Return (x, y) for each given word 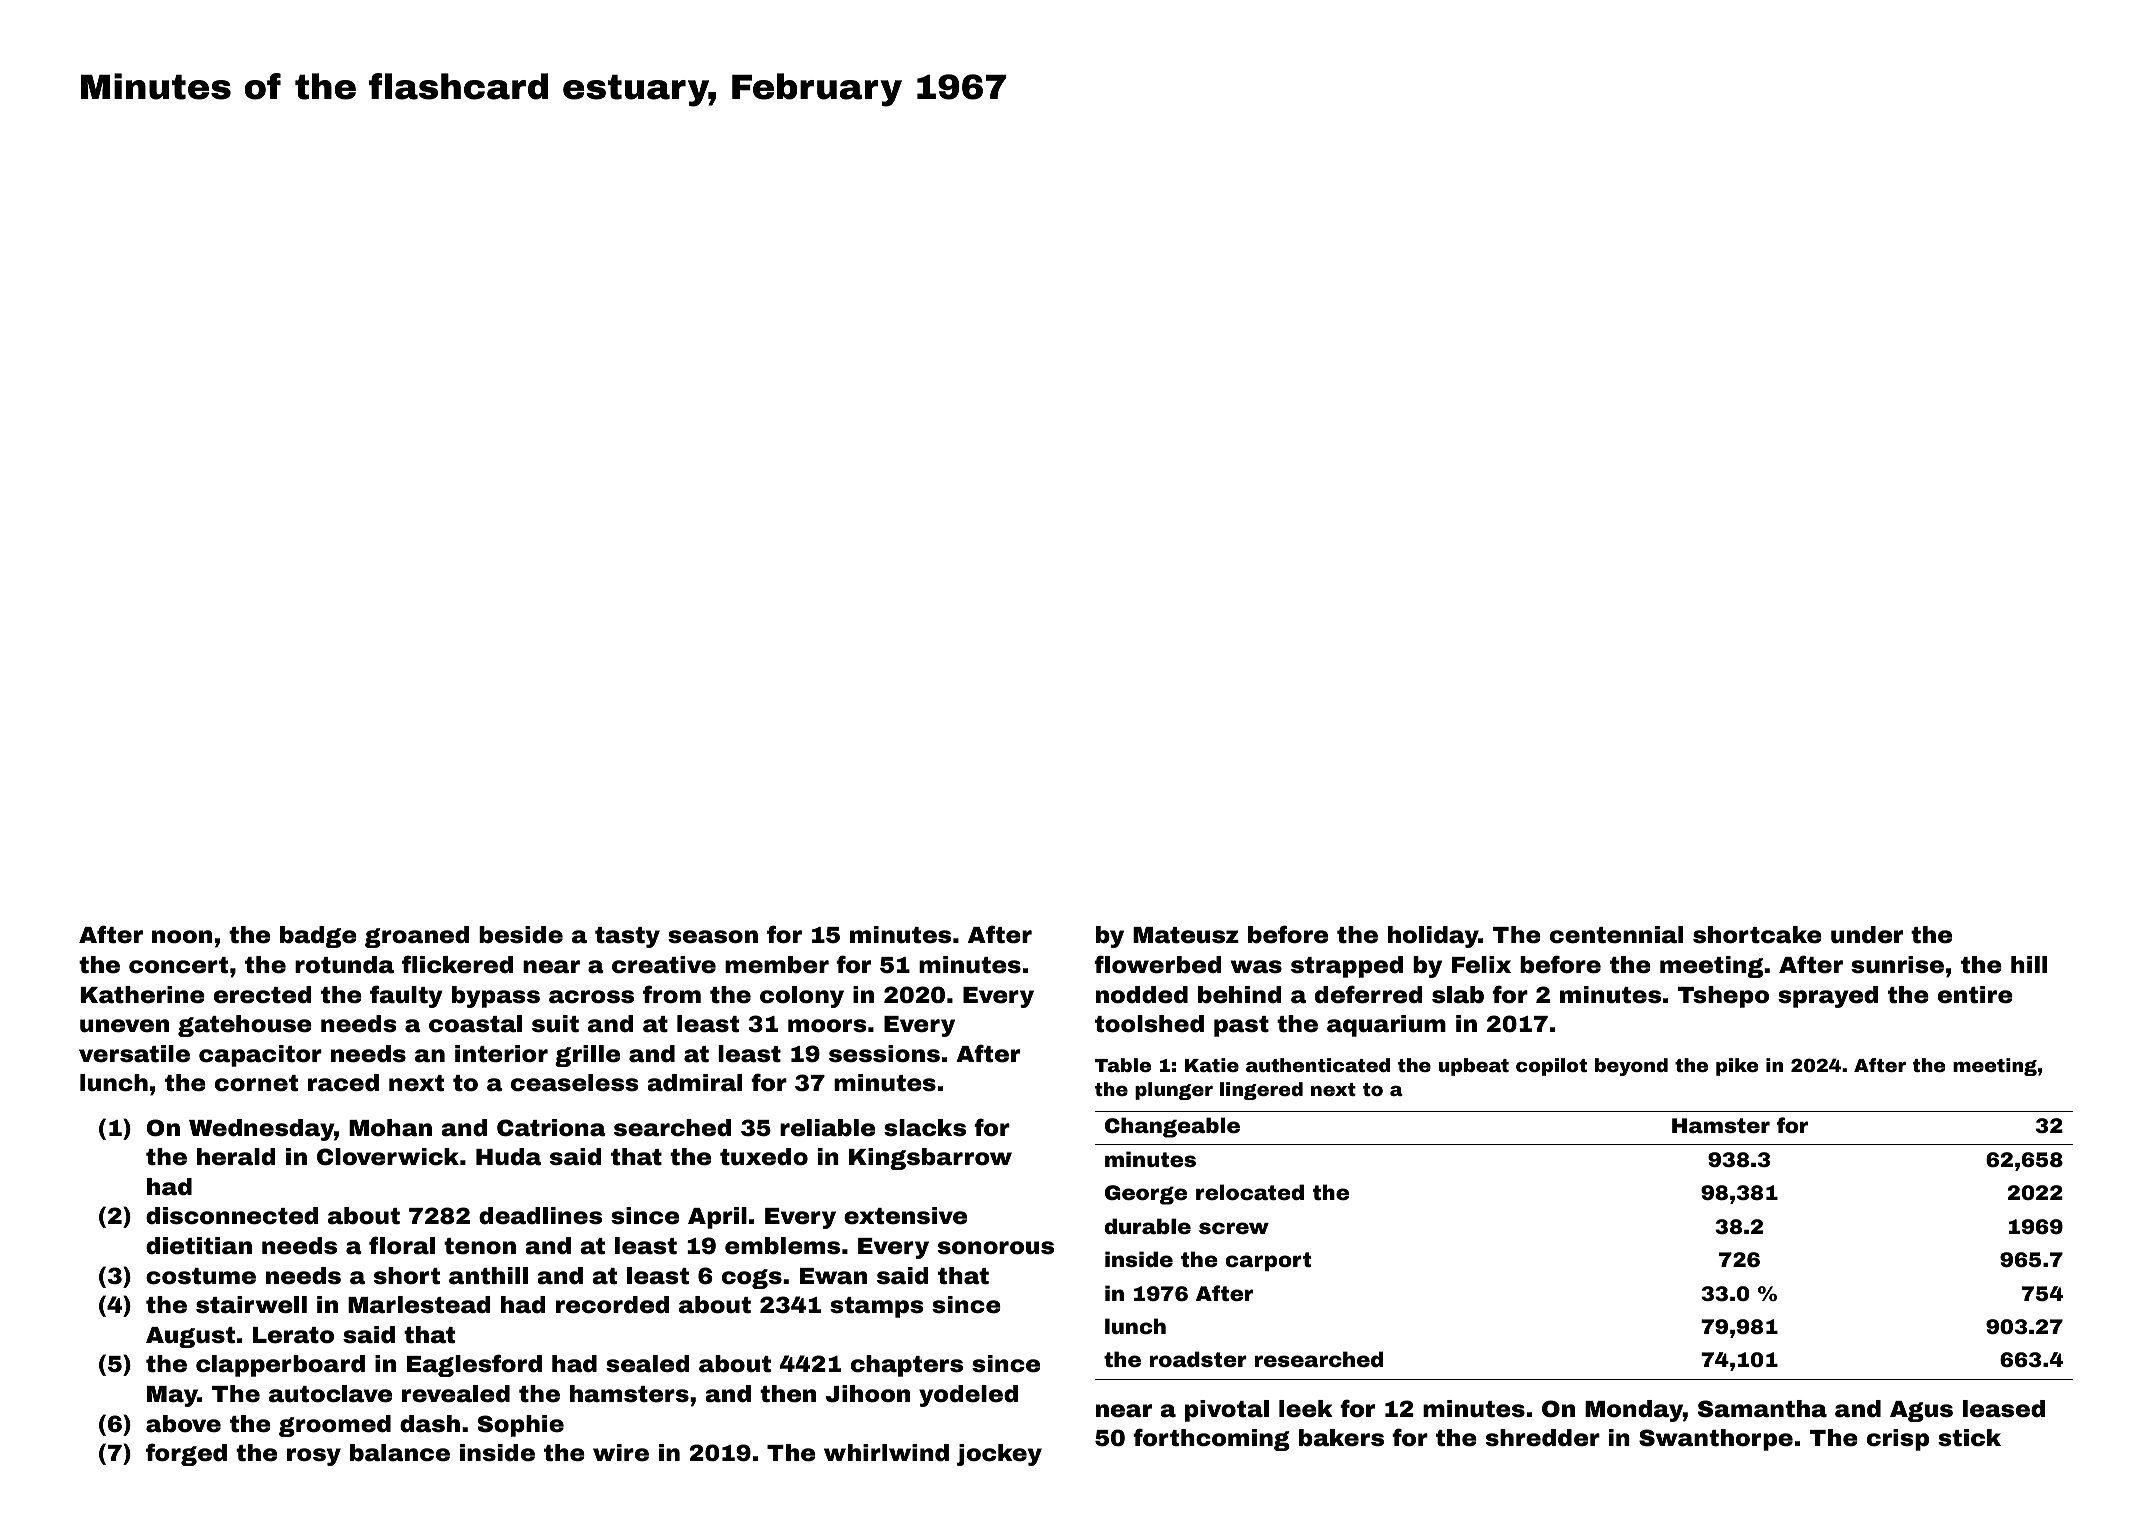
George (1146, 1195)
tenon (480, 1246)
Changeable (1172, 1127)
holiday (1433, 937)
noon (182, 937)
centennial (1616, 935)
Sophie (521, 1426)
